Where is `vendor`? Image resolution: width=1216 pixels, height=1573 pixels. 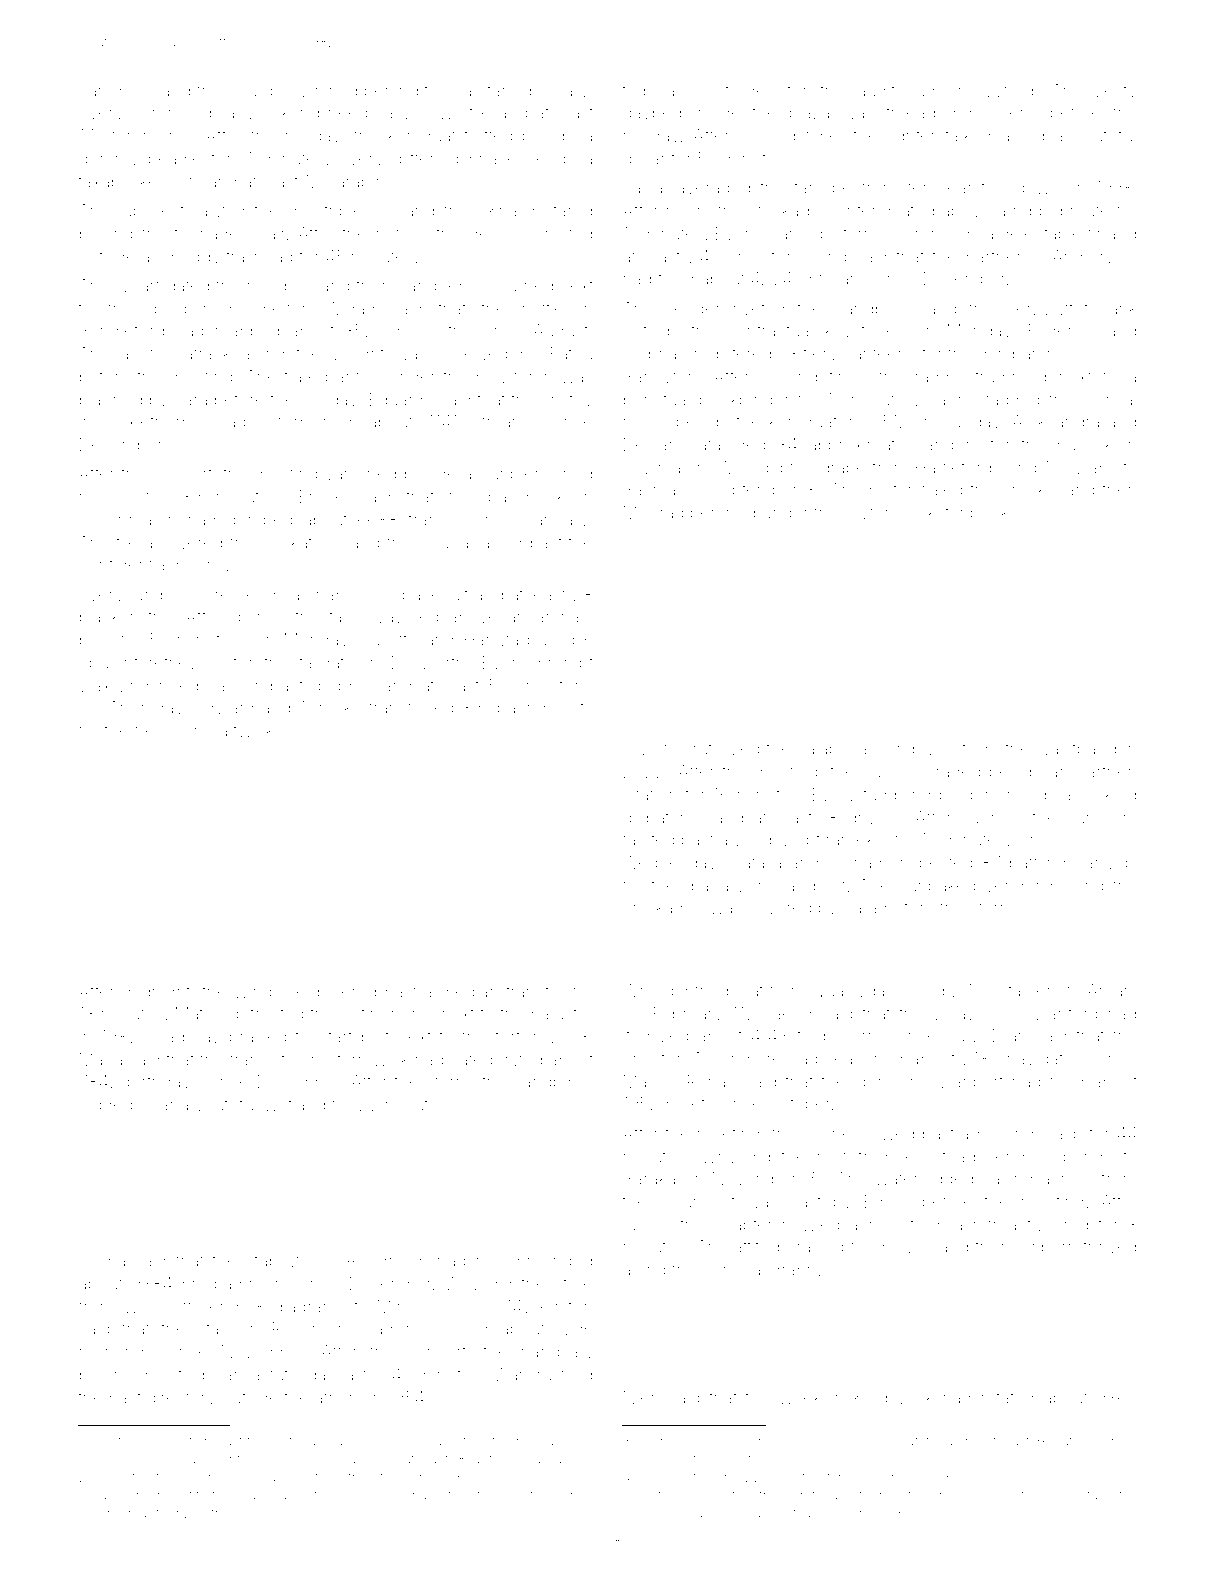 vendor is located at coordinates (1013, 885).
